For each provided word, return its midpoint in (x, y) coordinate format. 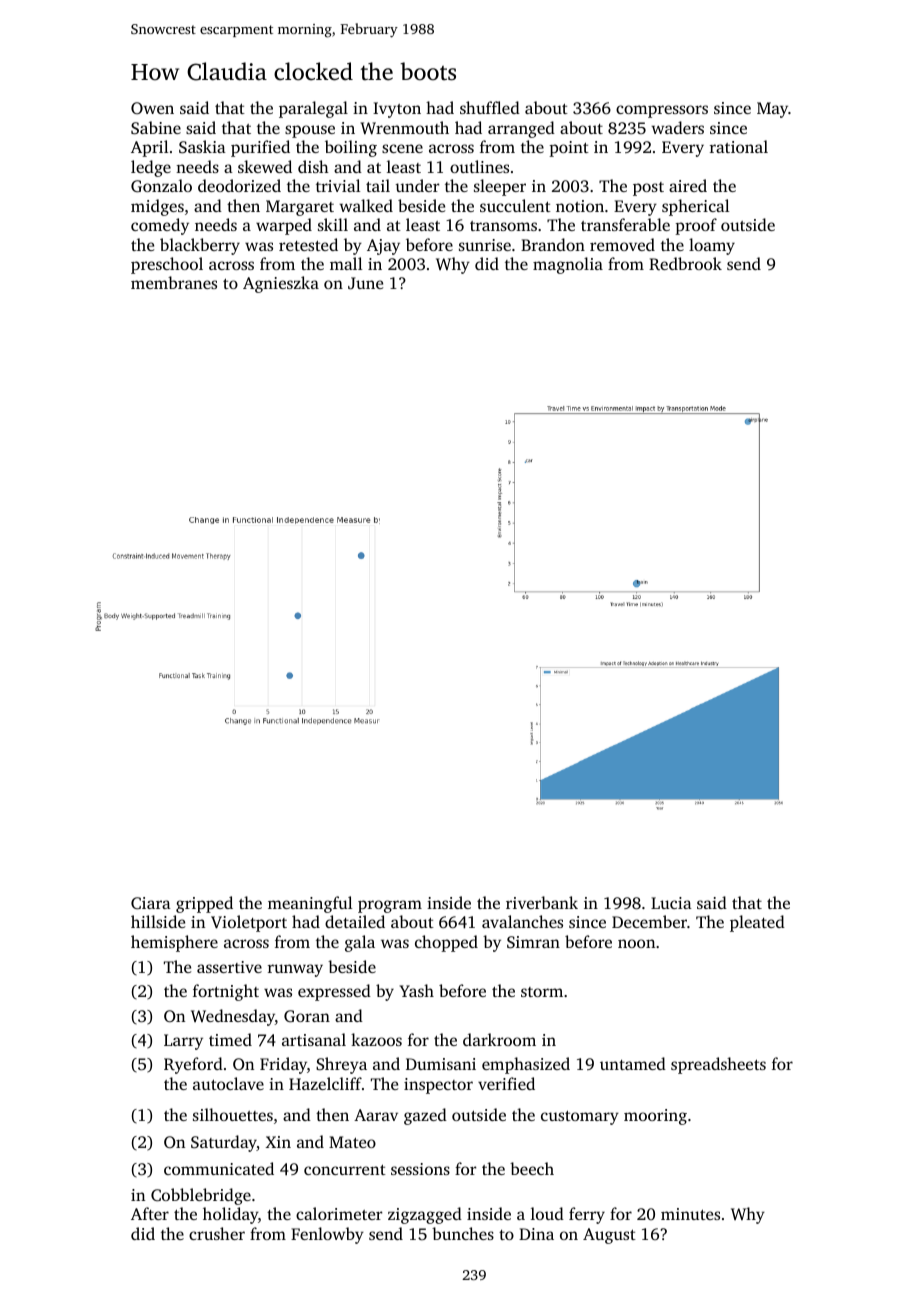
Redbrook (685, 263)
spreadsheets (718, 1065)
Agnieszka (281, 284)
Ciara (151, 903)
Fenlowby (327, 1235)
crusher (217, 1233)
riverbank (542, 902)
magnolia (568, 265)
